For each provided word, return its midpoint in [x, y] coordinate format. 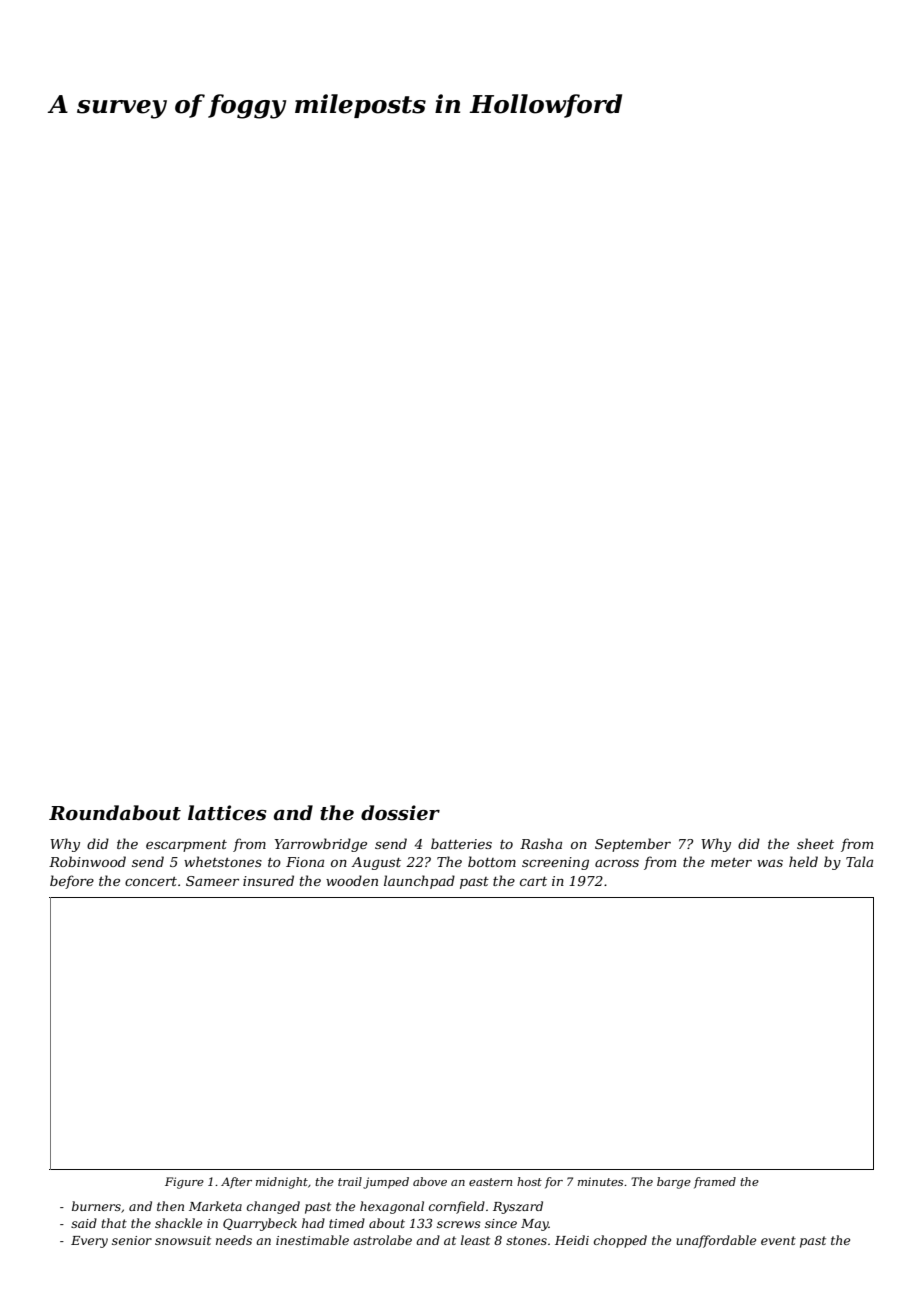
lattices [227, 813]
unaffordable [716, 1241]
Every [89, 1242]
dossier [400, 813]
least [475, 1240]
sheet [815, 843]
